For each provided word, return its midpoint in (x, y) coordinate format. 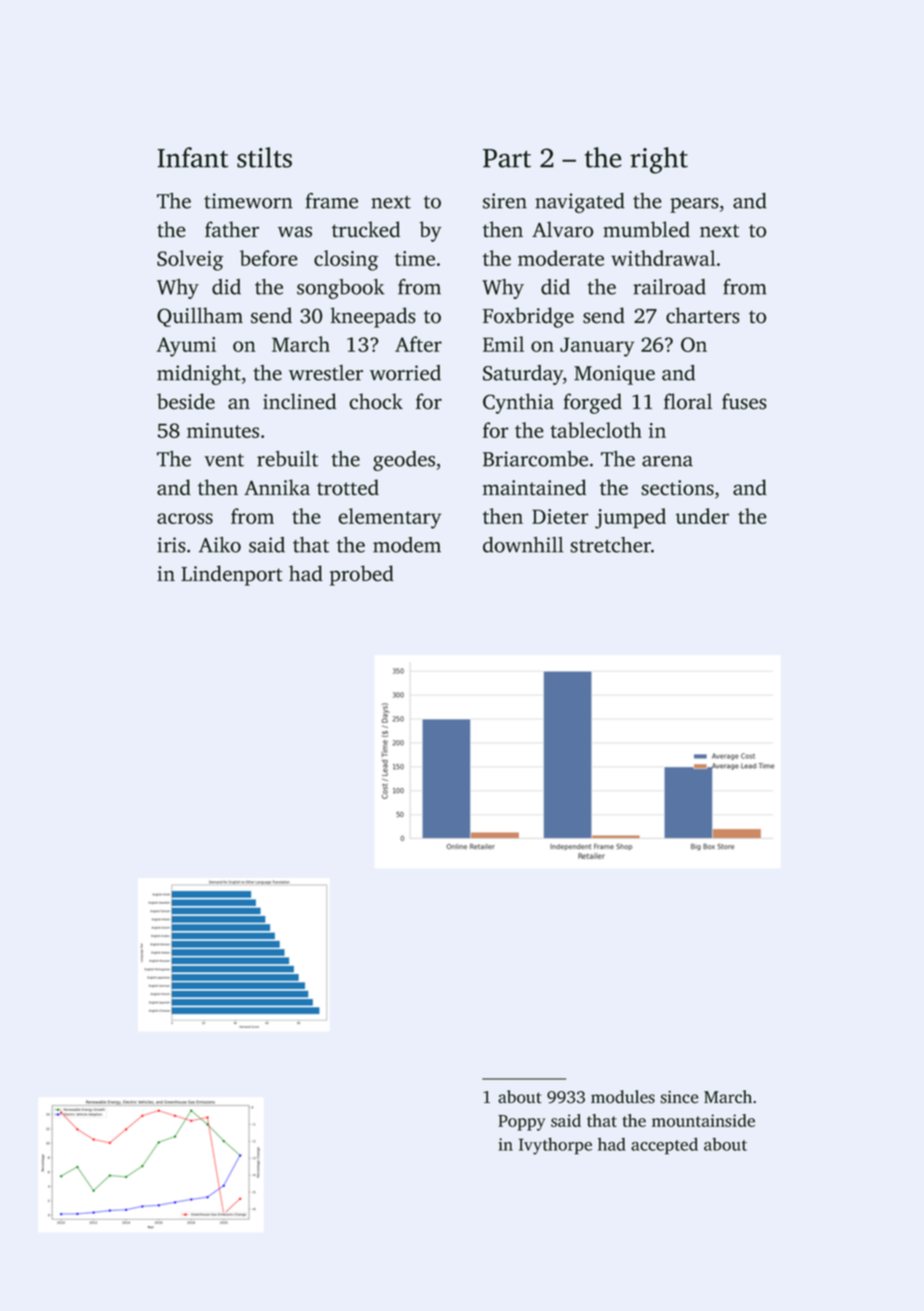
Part (507, 158)
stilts (264, 157)
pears (694, 205)
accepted (664, 1146)
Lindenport (232, 575)
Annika (277, 487)
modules (623, 1097)
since (679, 1097)
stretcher (610, 545)
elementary (390, 518)
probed (362, 575)
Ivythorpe (555, 1146)
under (702, 516)
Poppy (521, 1123)
